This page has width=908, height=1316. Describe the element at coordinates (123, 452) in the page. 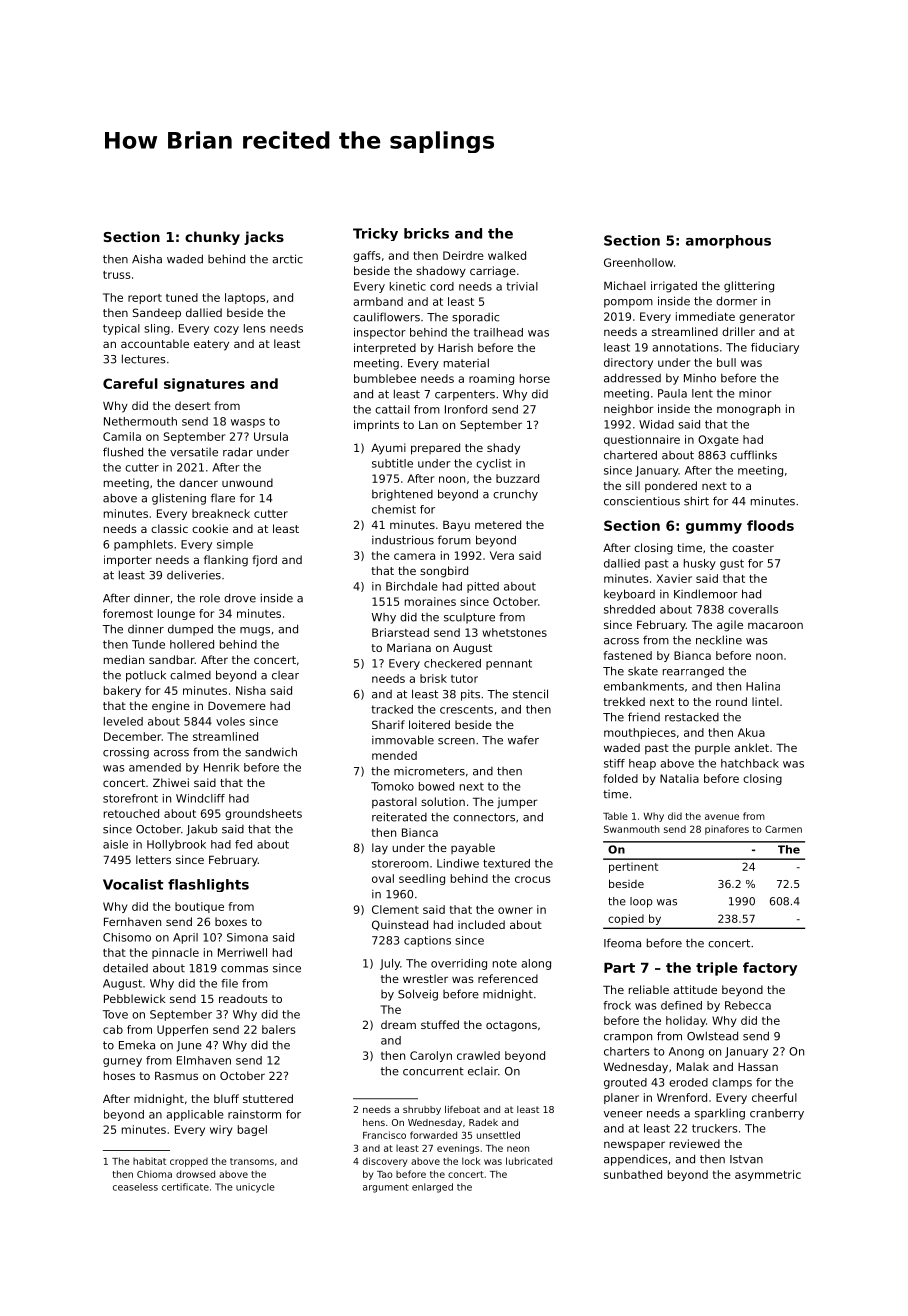

I see `flushed` at that location.
